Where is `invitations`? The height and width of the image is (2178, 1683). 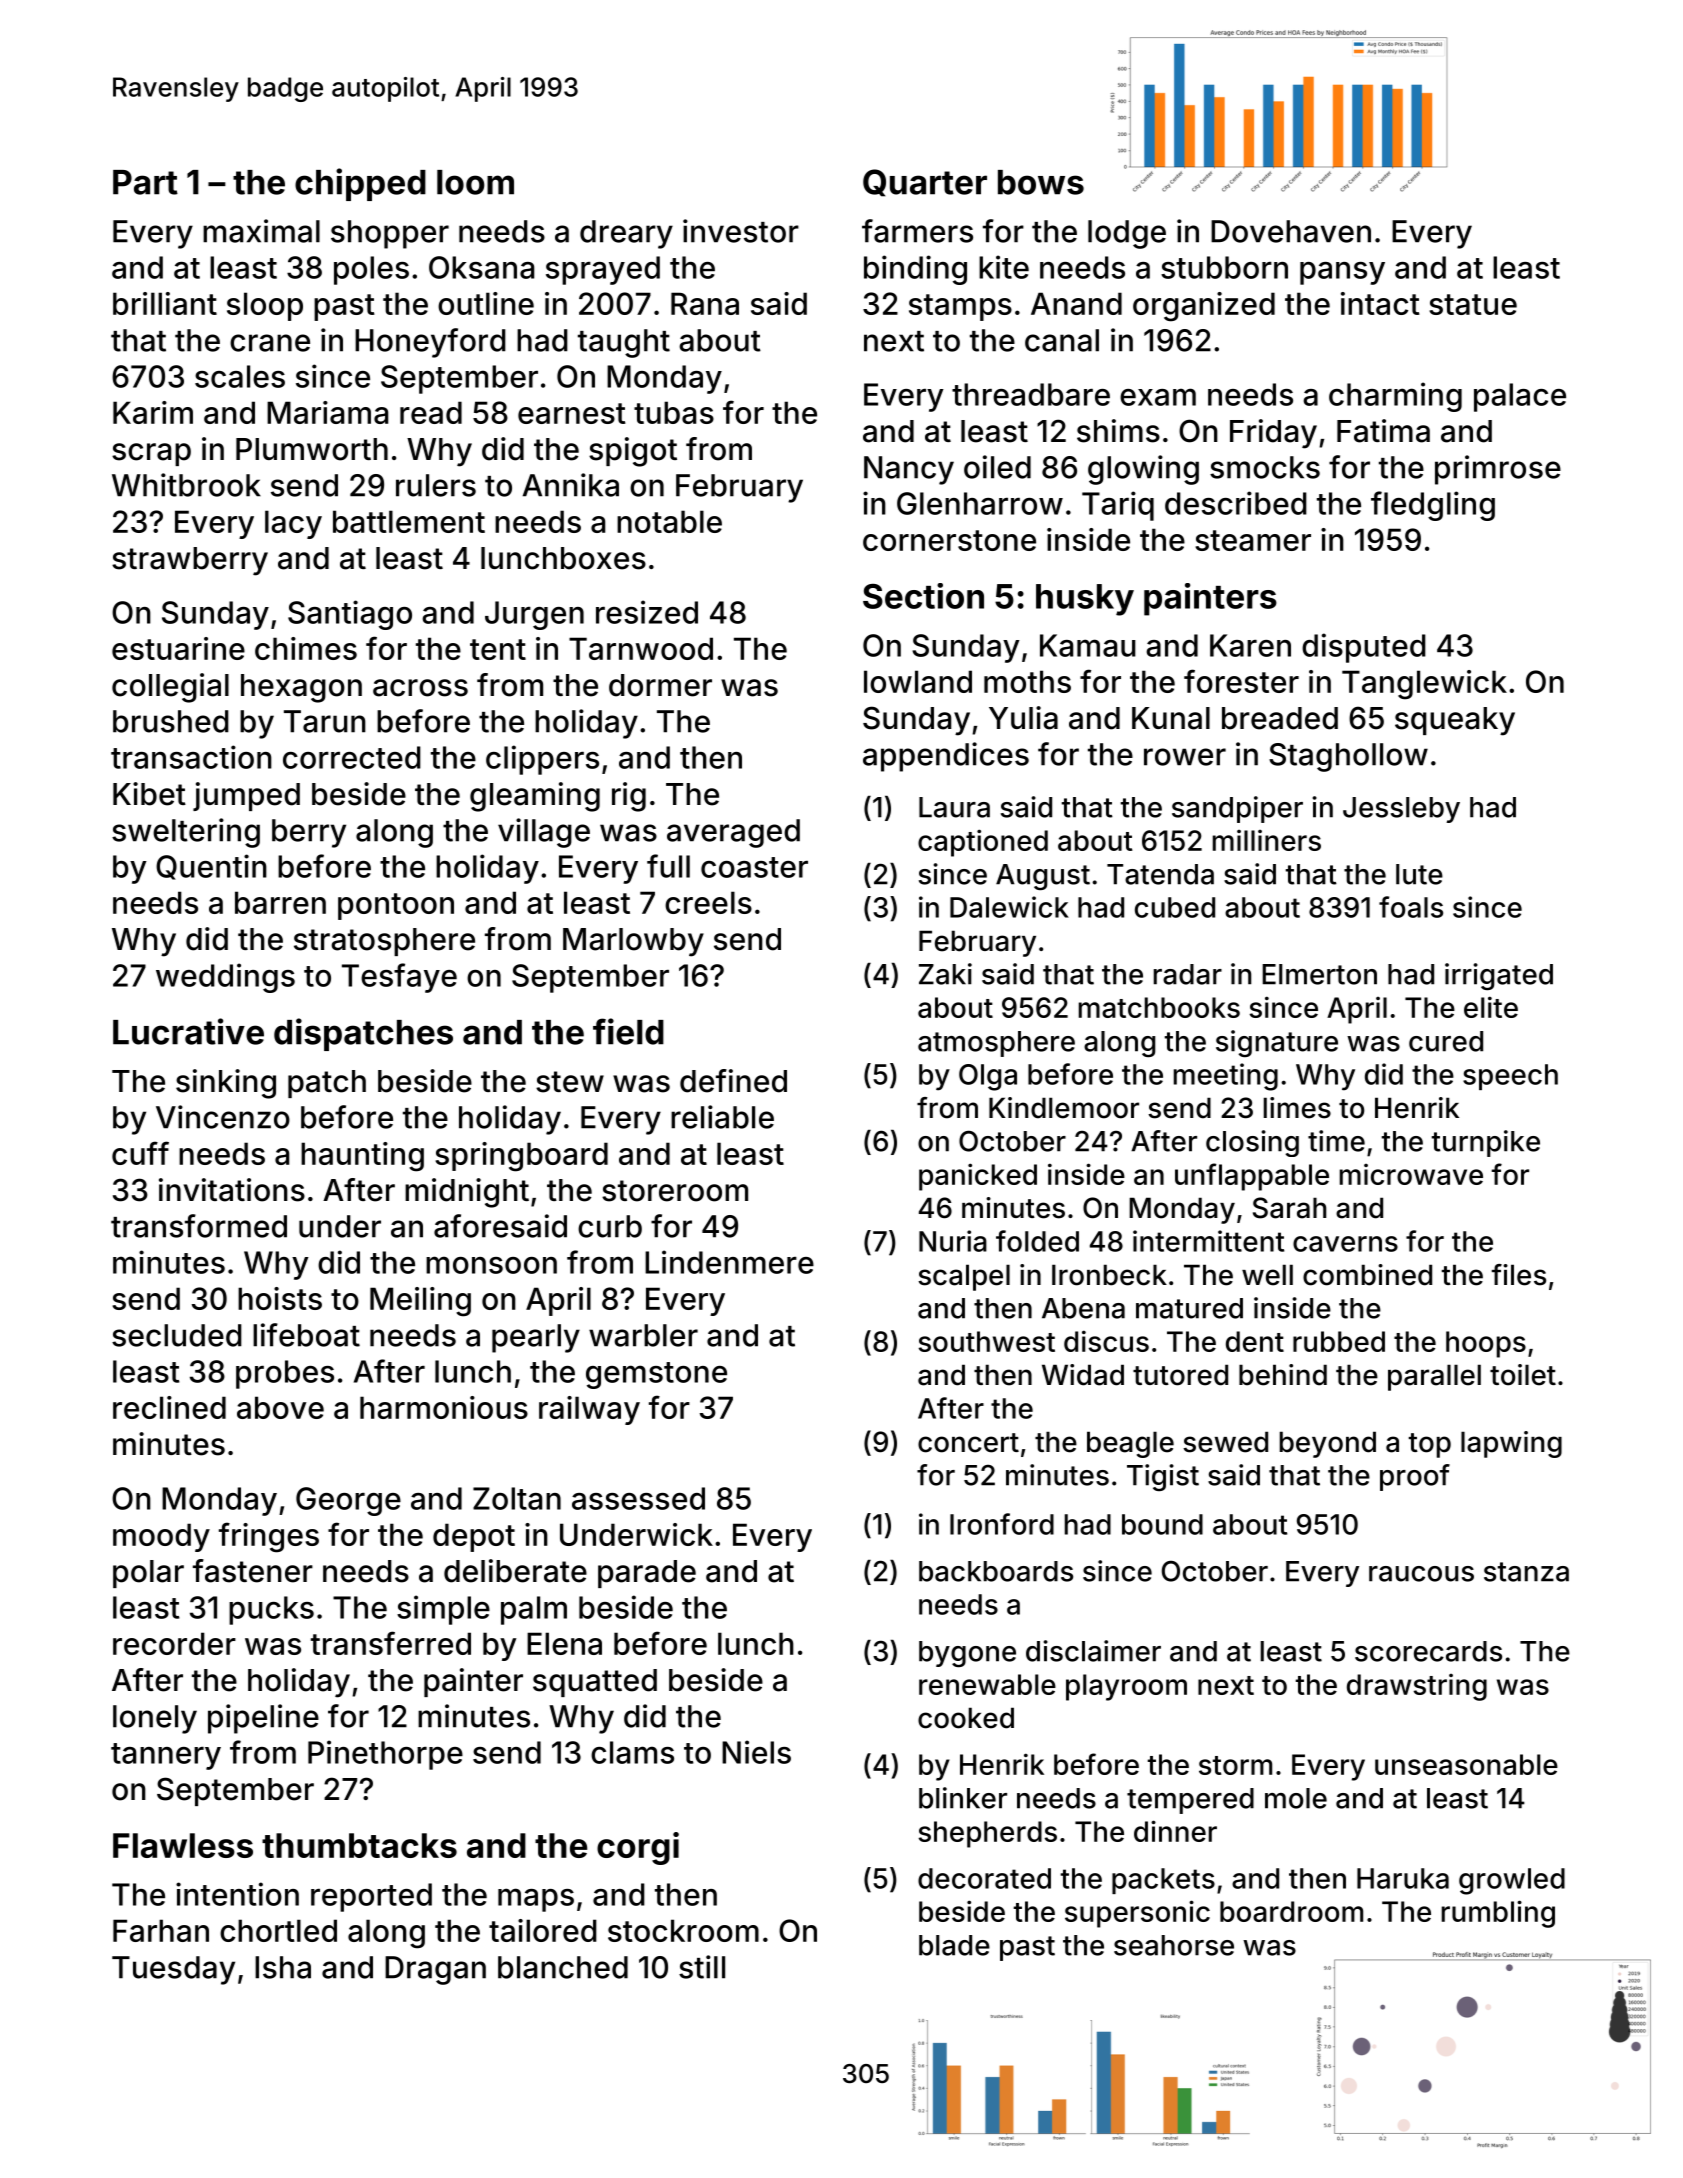
invitations is located at coordinates (232, 1190).
